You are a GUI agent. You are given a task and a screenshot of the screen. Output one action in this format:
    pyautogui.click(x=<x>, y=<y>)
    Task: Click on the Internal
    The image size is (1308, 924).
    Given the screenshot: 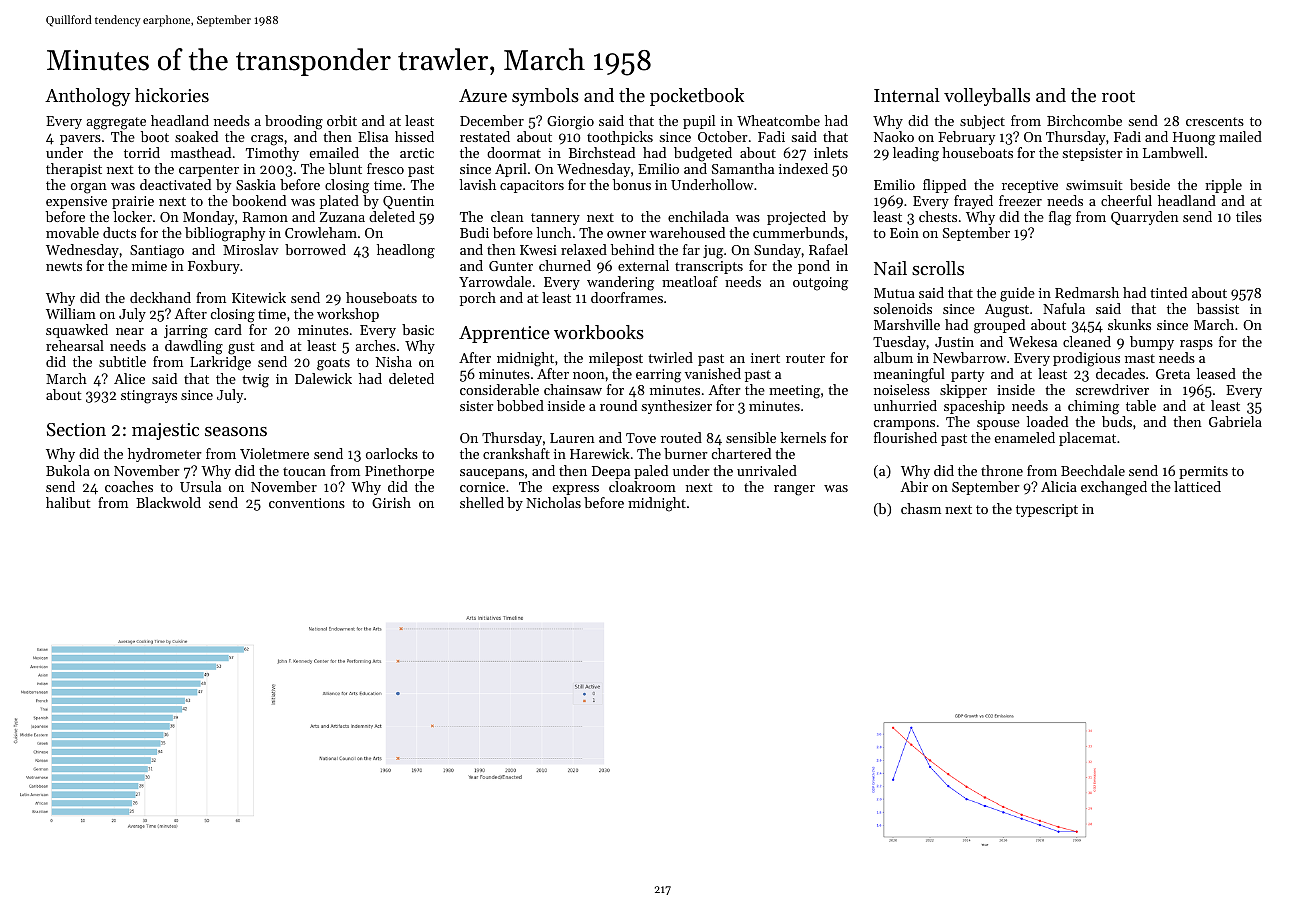 What is the action you would take?
    pyautogui.click(x=907, y=95)
